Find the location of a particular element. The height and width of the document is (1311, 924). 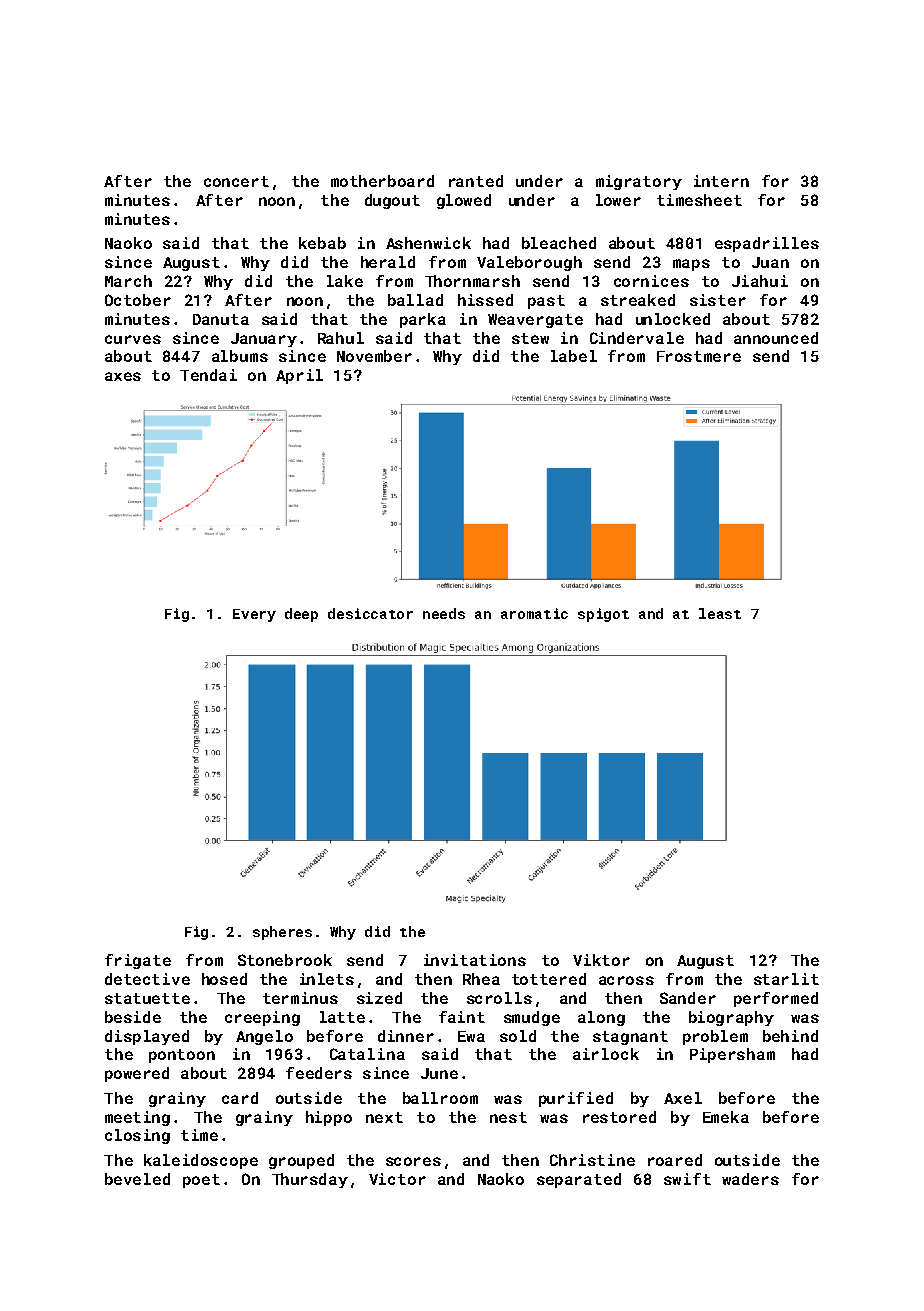

needs is located at coordinates (444, 613).
